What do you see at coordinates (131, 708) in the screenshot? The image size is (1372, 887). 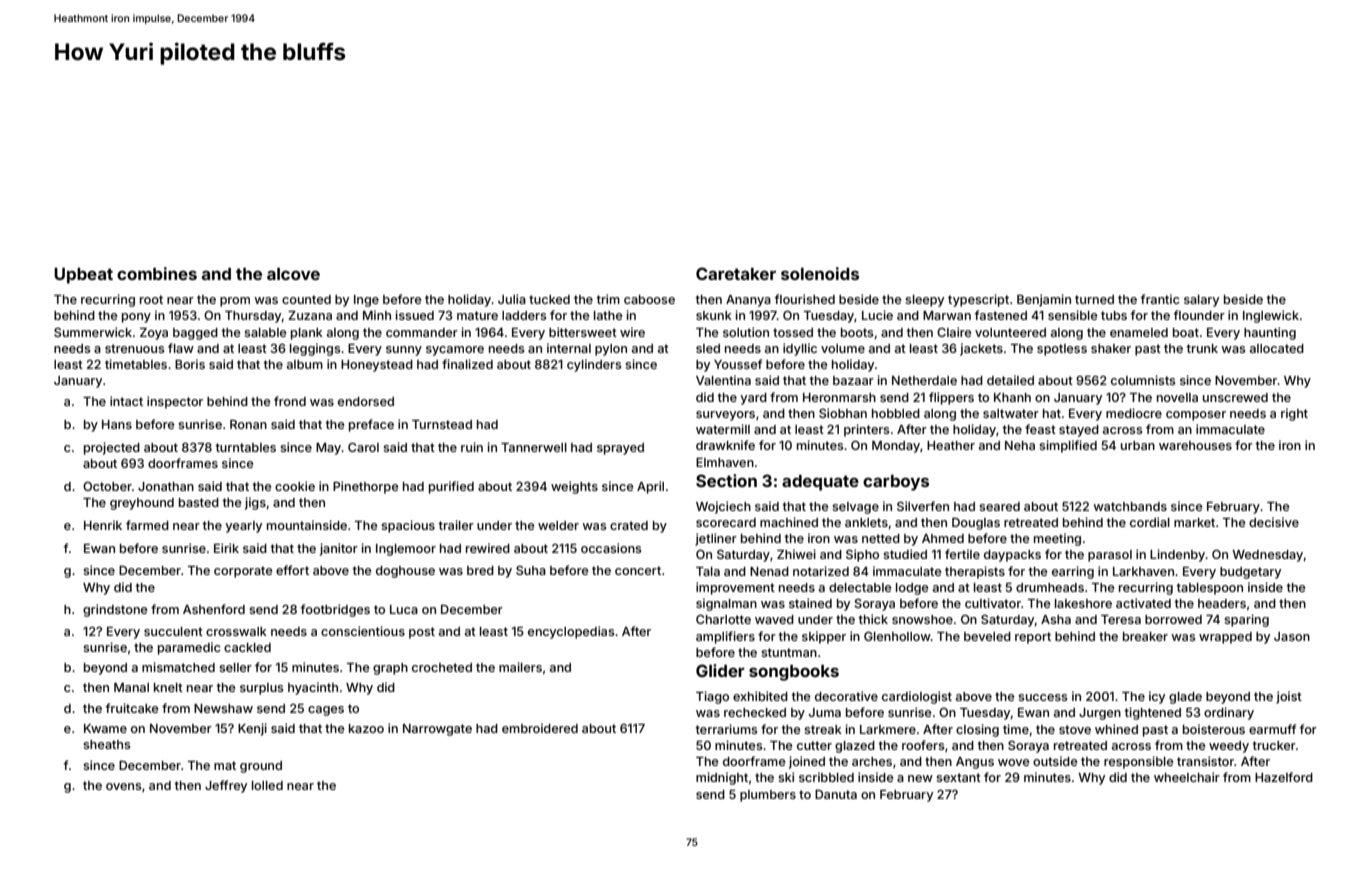 I see `fruitcake` at bounding box center [131, 708].
